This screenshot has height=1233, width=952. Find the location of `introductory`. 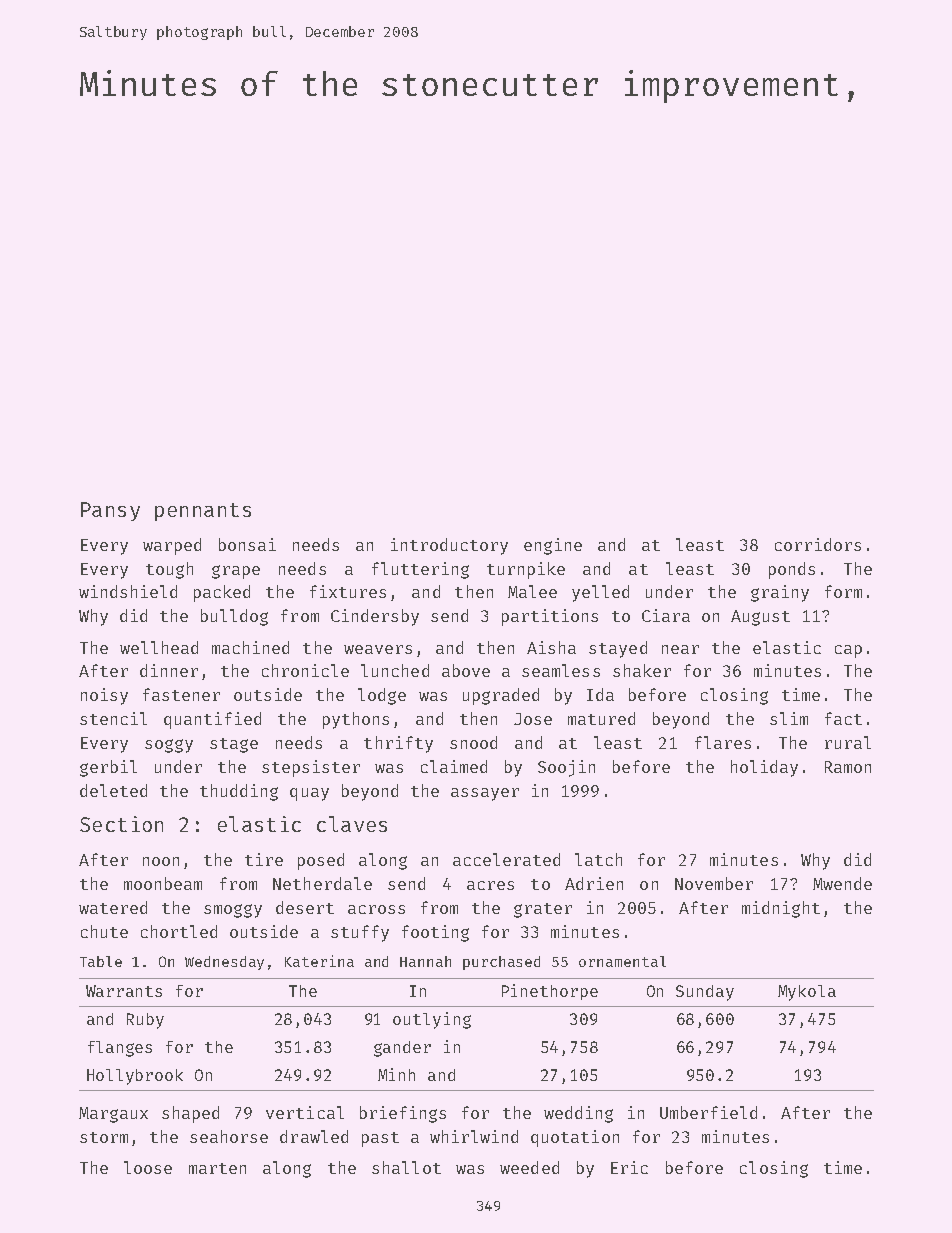

introductory is located at coordinates (449, 546).
